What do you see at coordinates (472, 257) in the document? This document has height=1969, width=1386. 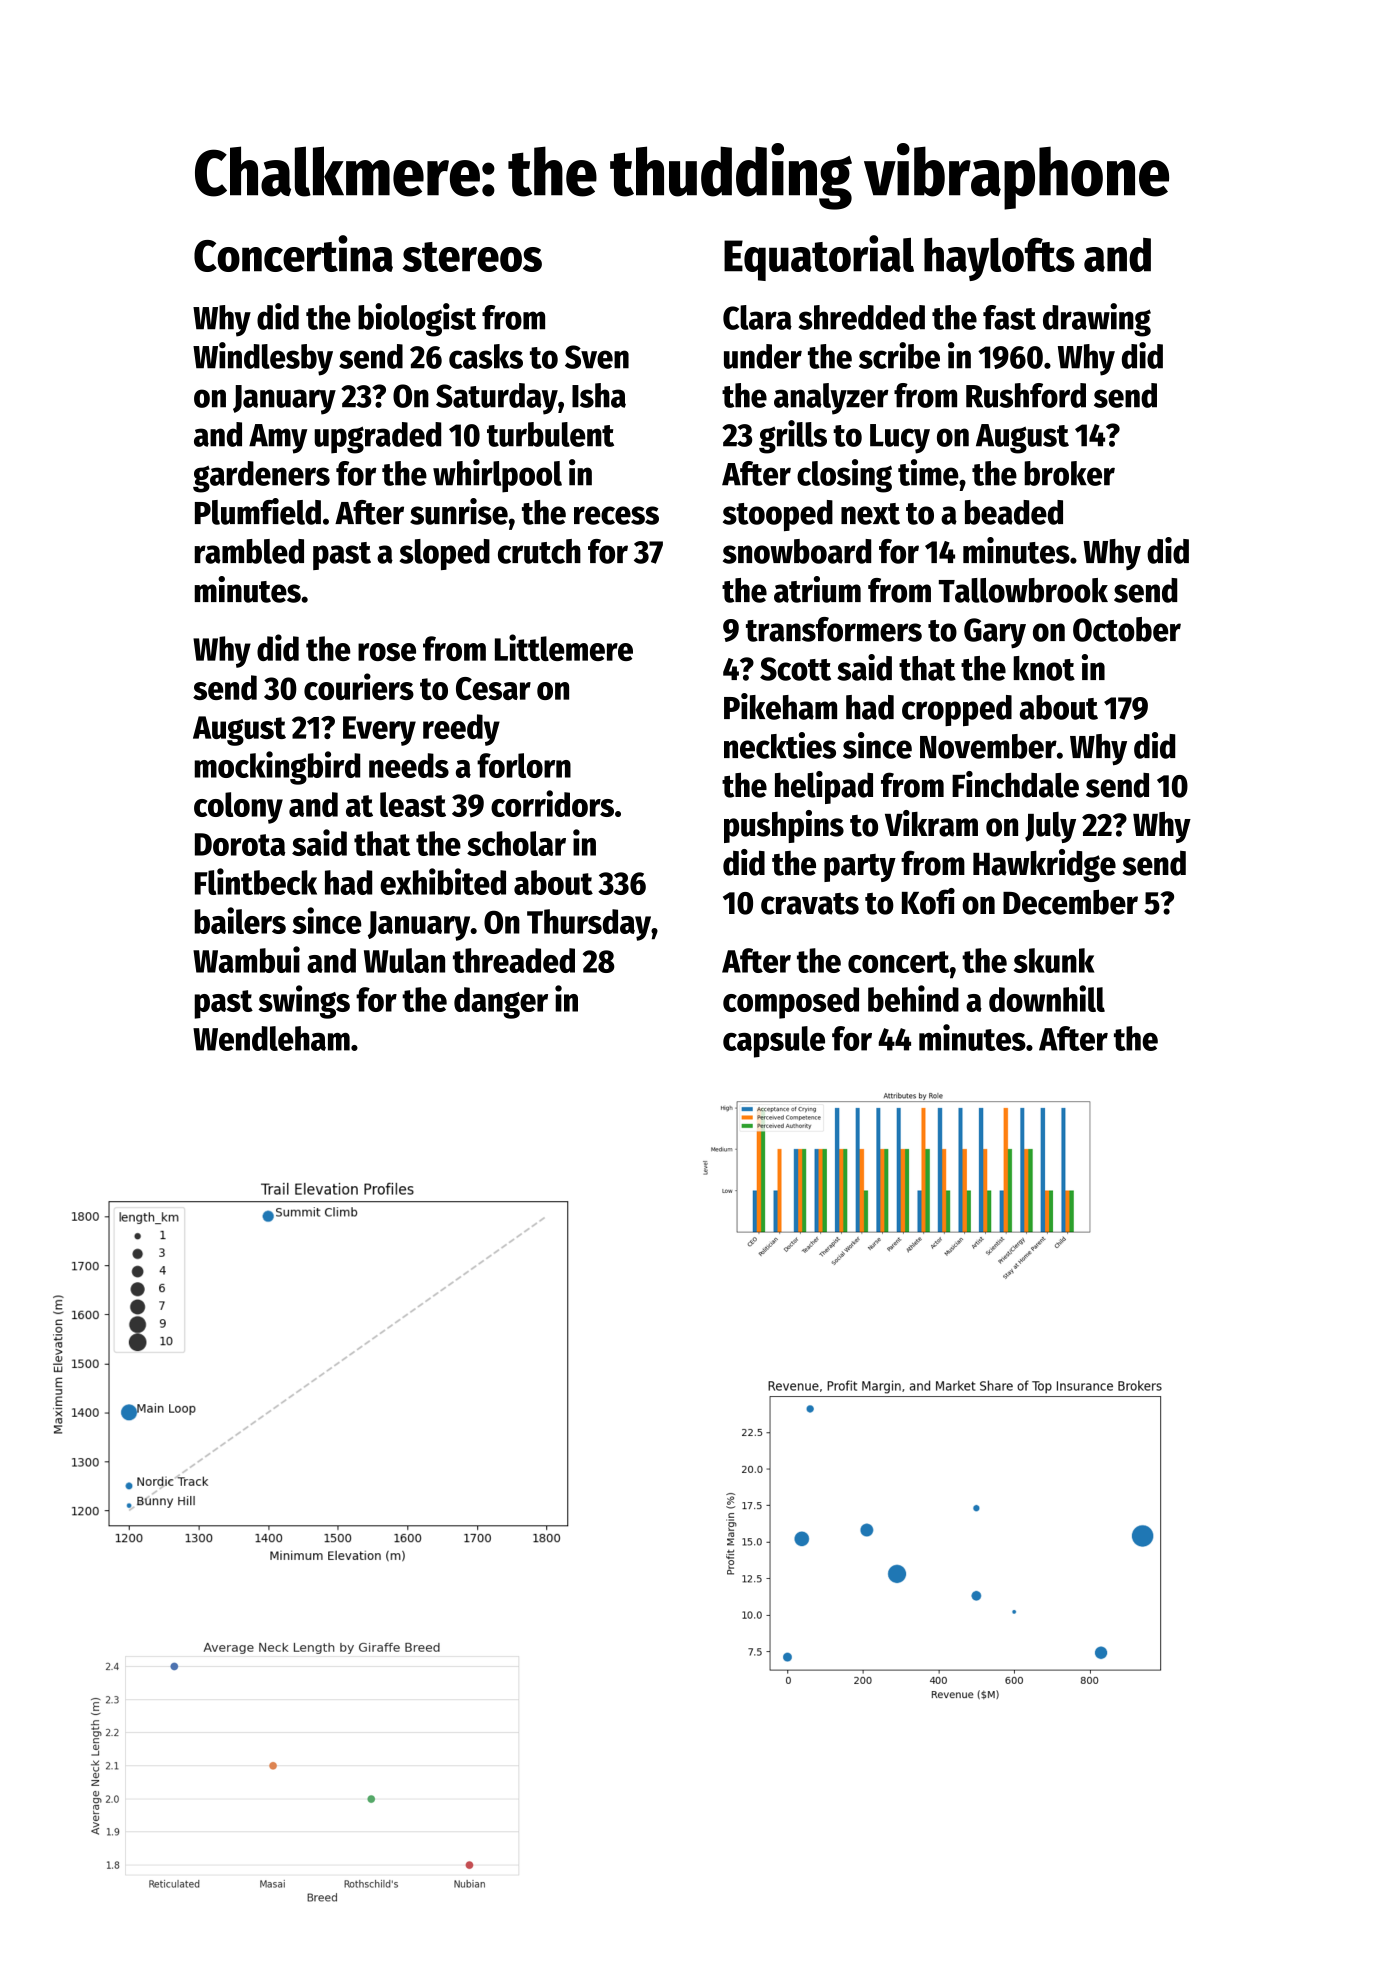 I see `stereos` at bounding box center [472, 257].
